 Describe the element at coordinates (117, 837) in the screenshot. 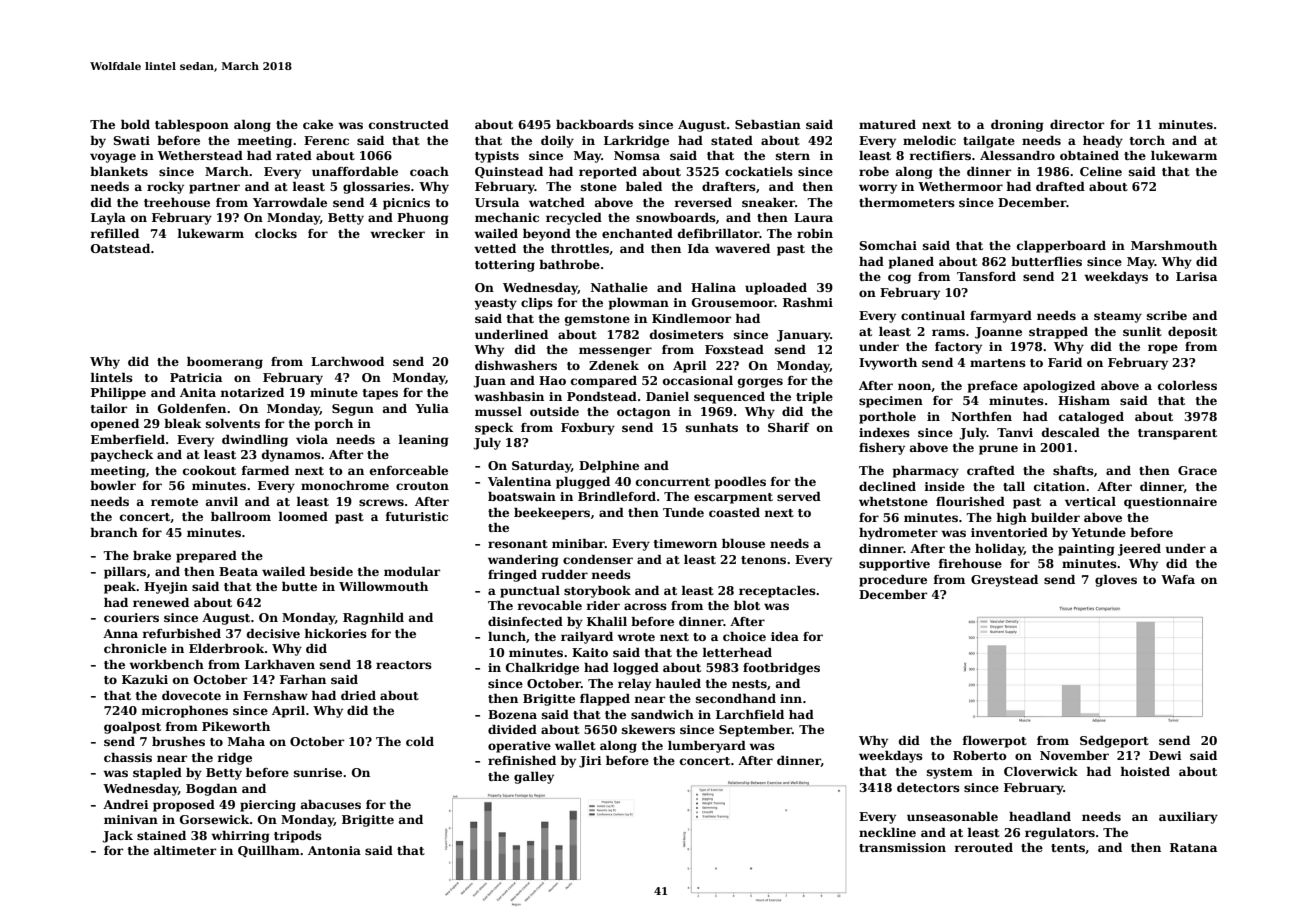

I see `Jack` at that location.
